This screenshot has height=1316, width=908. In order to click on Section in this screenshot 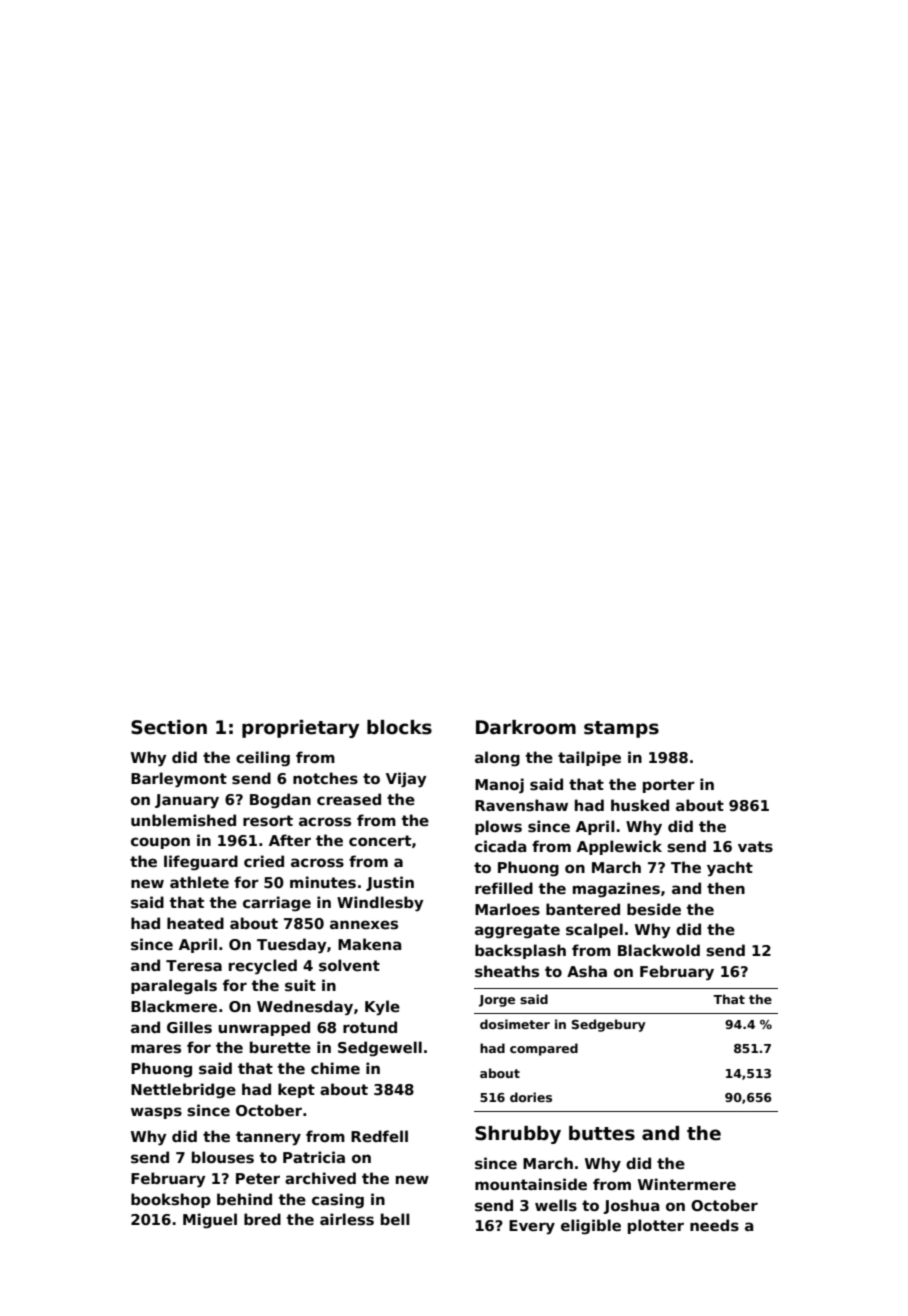, I will do `click(169, 727)`.
